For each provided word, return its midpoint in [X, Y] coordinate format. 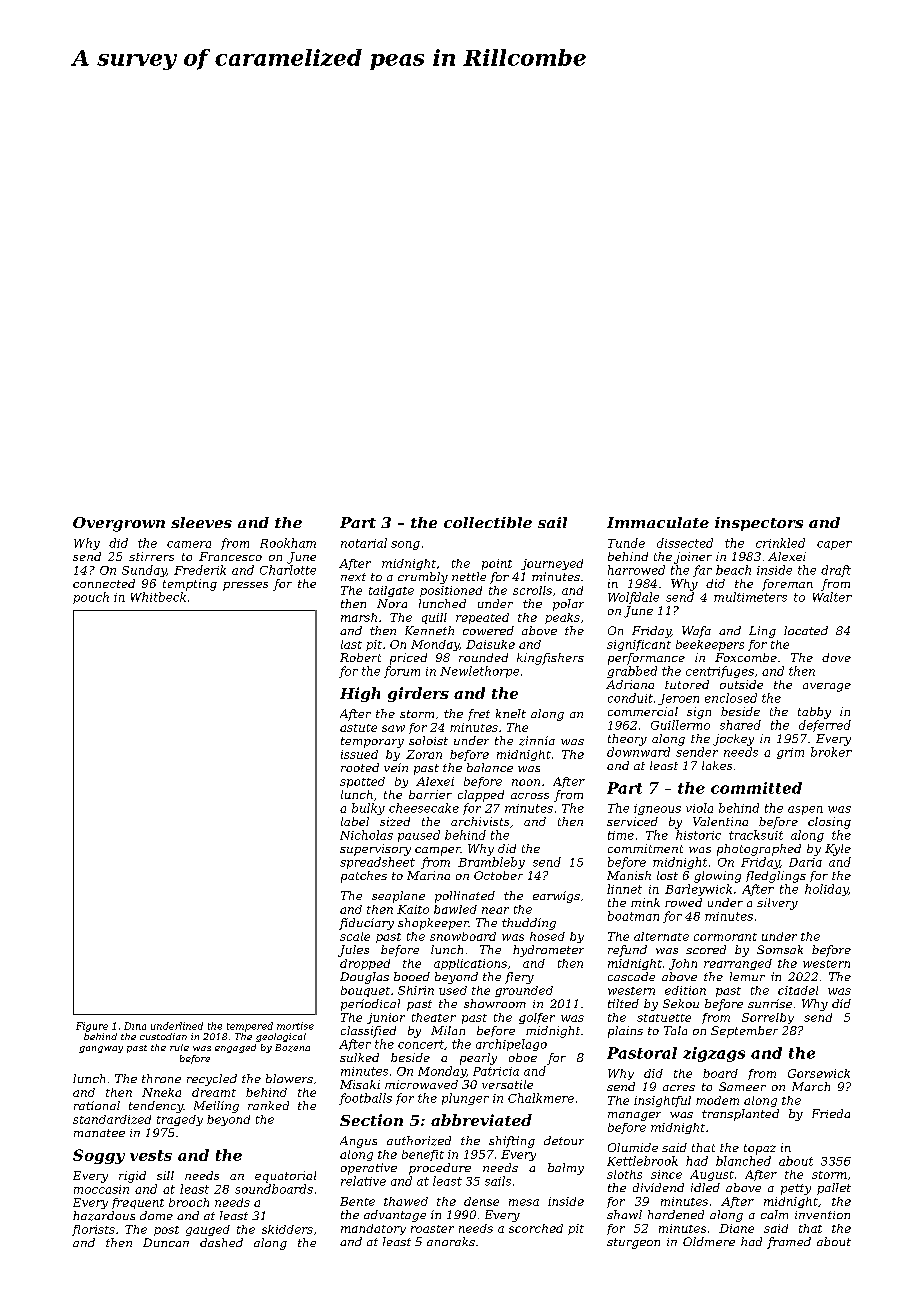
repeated [482, 618]
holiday [826, 890]
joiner [693, 558]
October [498, 875]
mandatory [373, 1229]
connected [104, 583]
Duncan [166, 1242]
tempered [250, 1027]
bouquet [365, 991]
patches [364, 877]
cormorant [725, 937]
